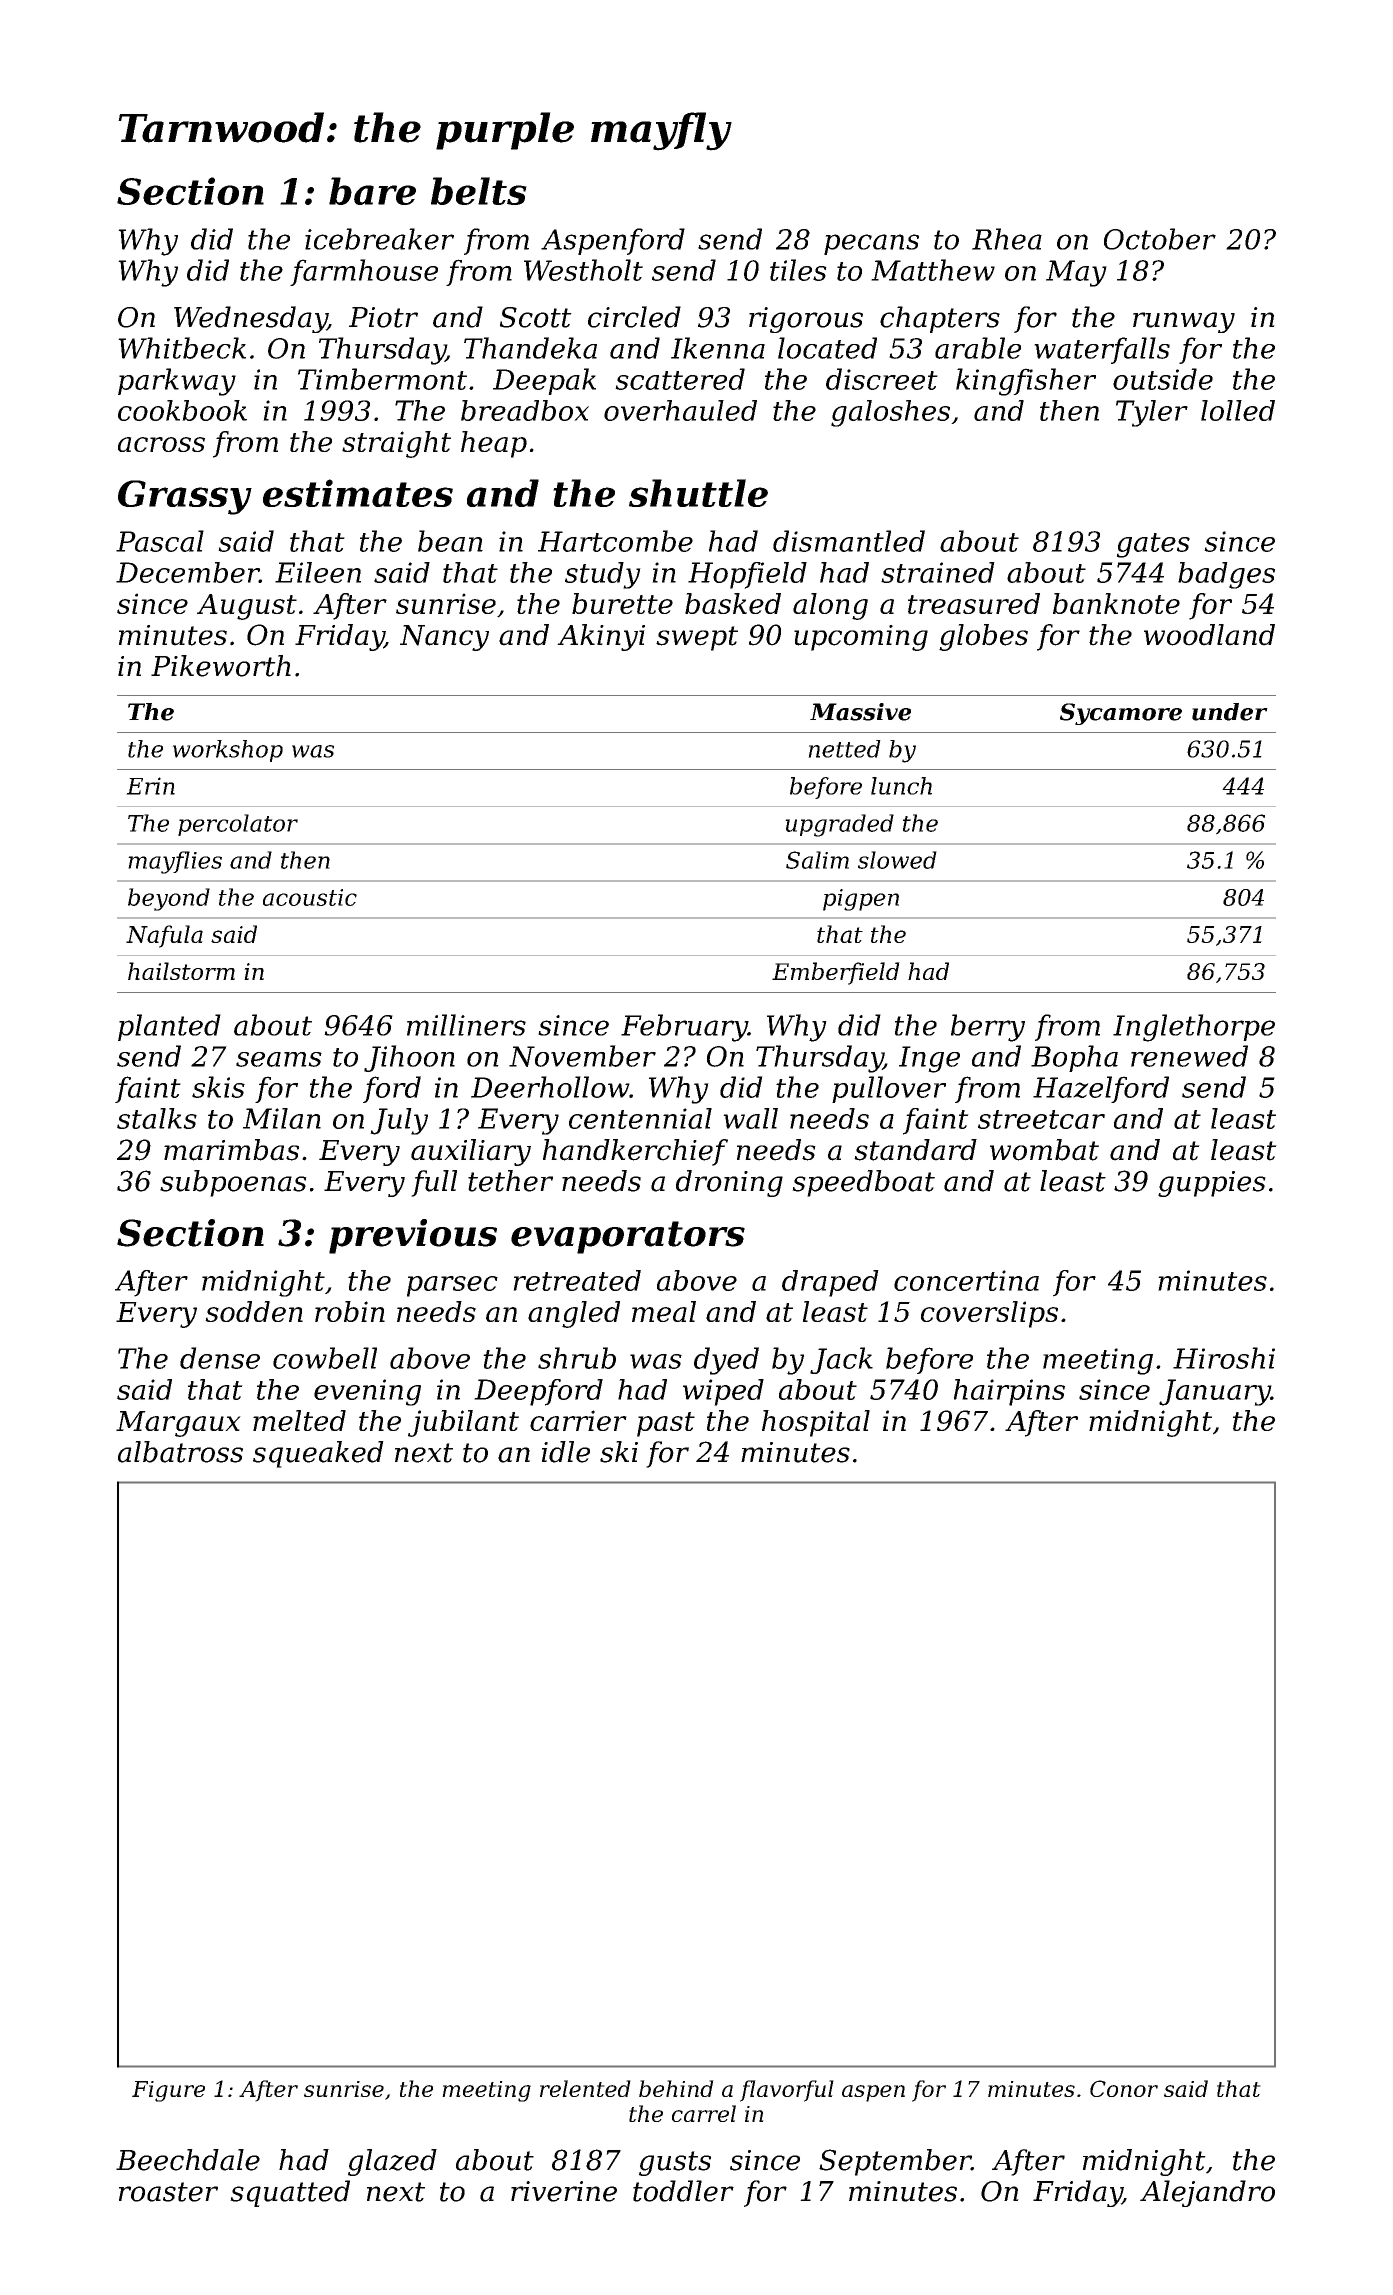  Describe the element at coordinates (372, 191) in the screenshot. I see `bare` at that location.
